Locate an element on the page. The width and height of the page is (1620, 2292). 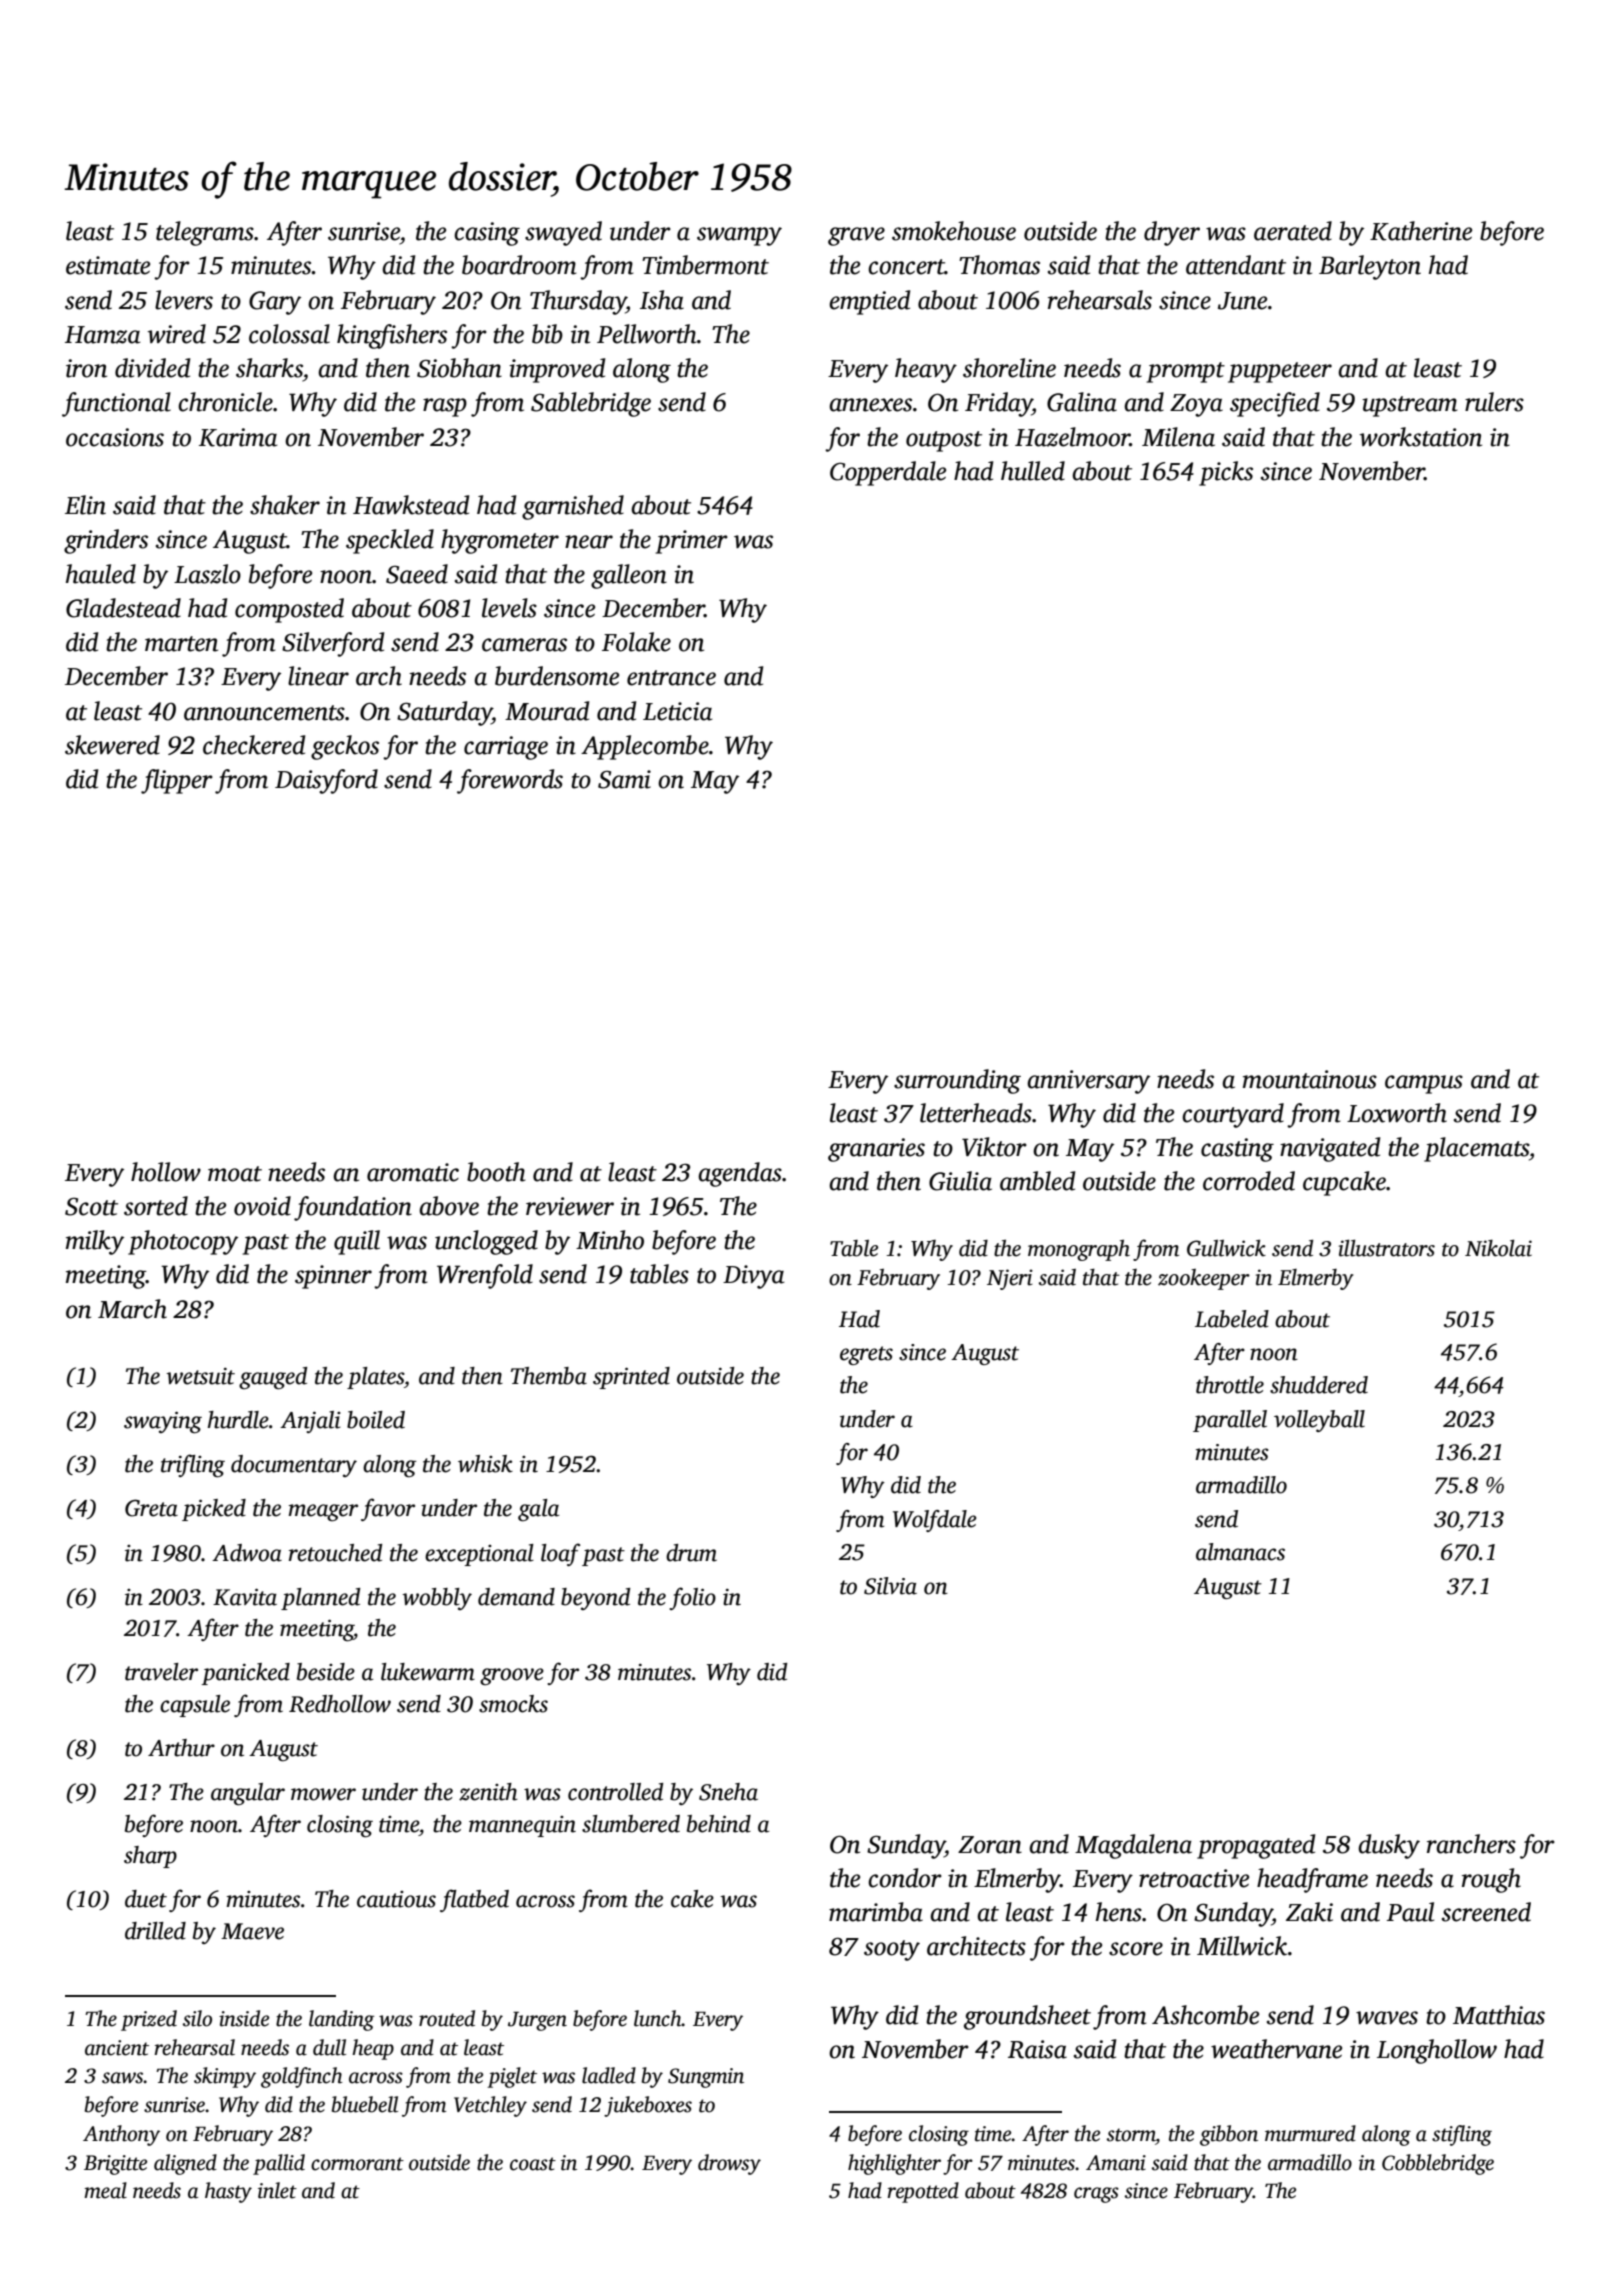
aerated is located at coordinates (1293, 231).
